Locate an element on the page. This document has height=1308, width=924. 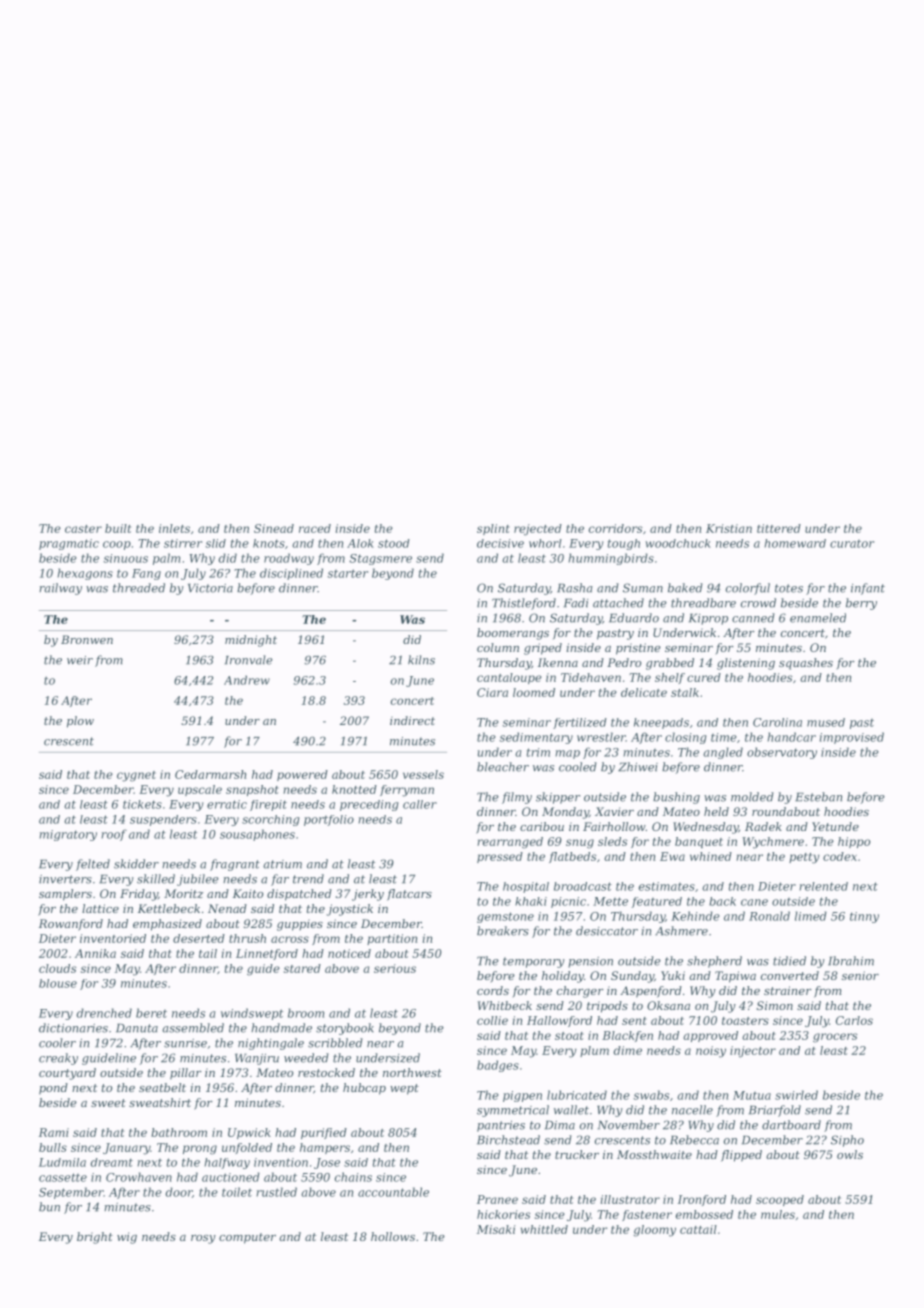
Upwick is located at coordinates (249, 1133).
